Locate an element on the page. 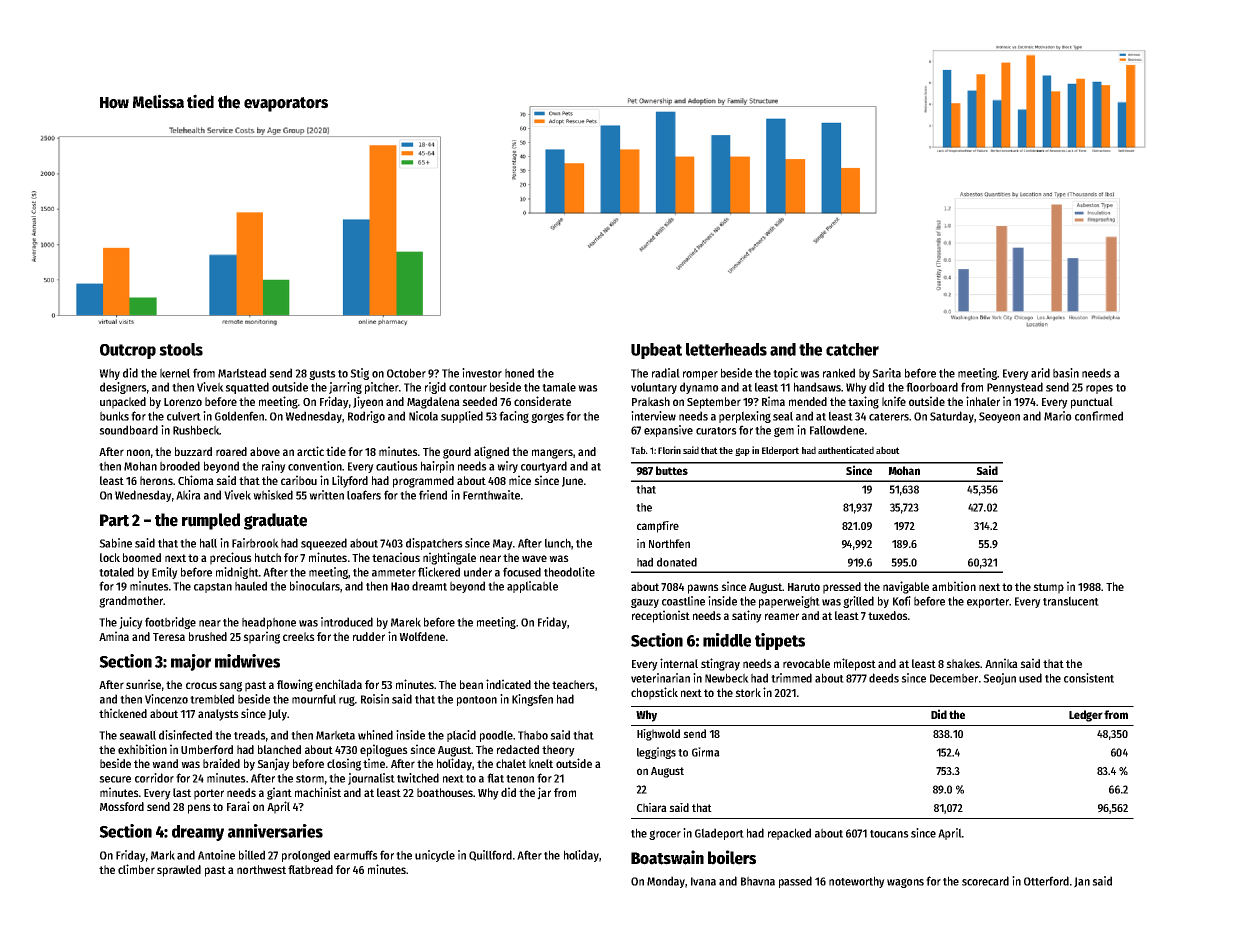 This document has width=1233, height=952. Fernthwaite is located at coordinates (491, 495).
